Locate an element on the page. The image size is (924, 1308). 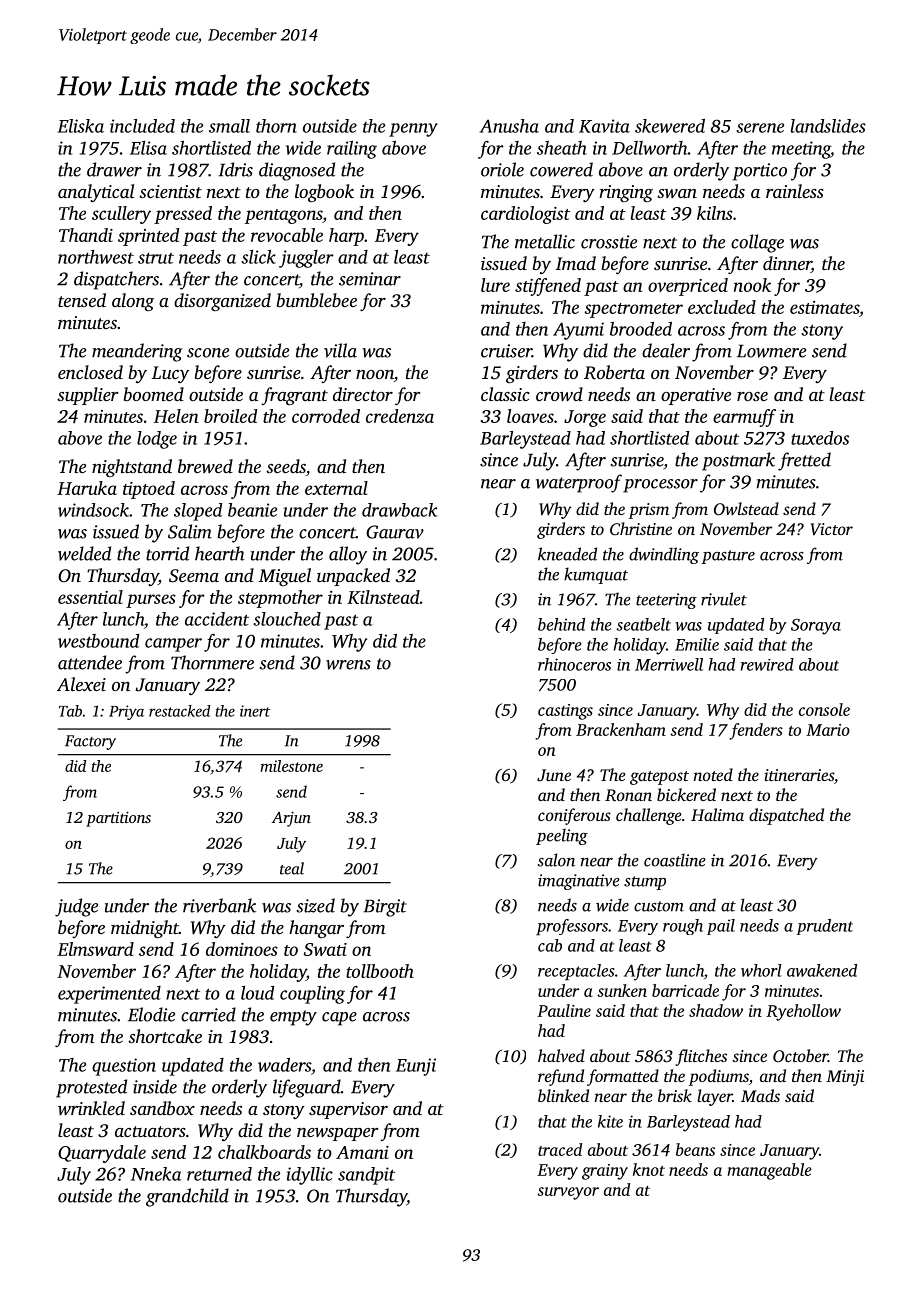
penny is located at coordinates (413, 130).
